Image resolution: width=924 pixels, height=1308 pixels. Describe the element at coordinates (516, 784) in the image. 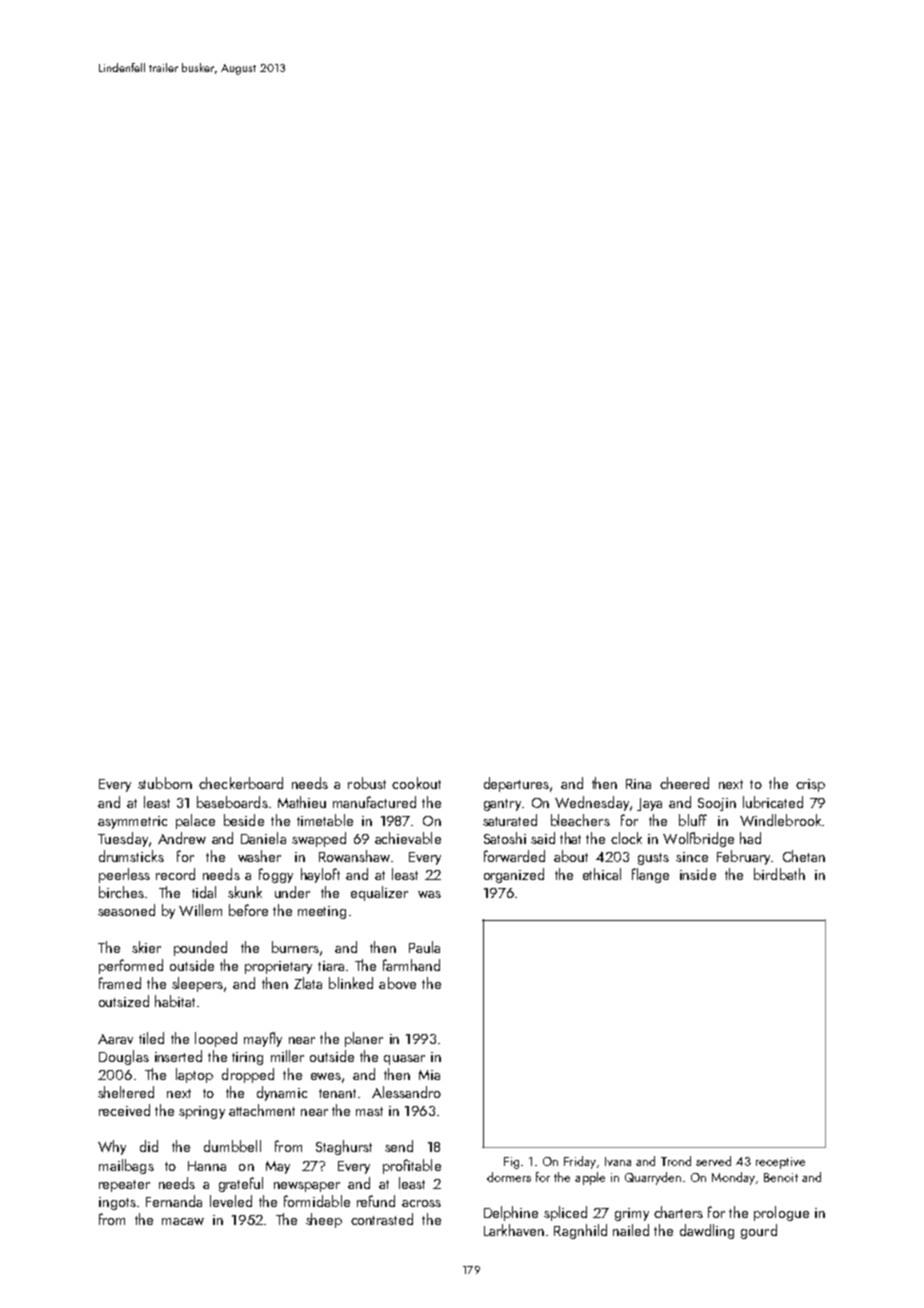

I see `departures` at that location.
